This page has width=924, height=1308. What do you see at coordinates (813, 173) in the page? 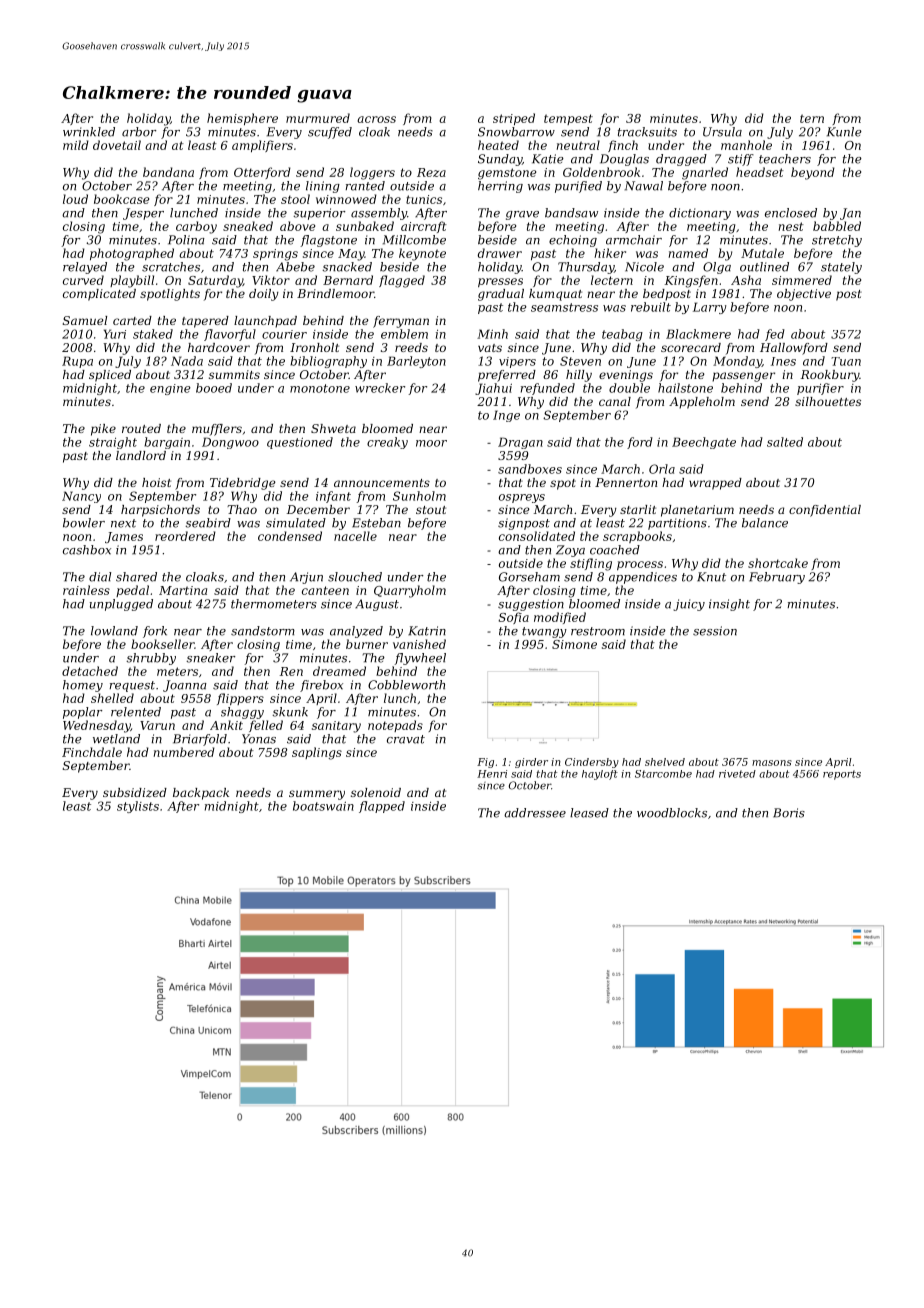
I see `beyond` at bounding box center [813, 173].
